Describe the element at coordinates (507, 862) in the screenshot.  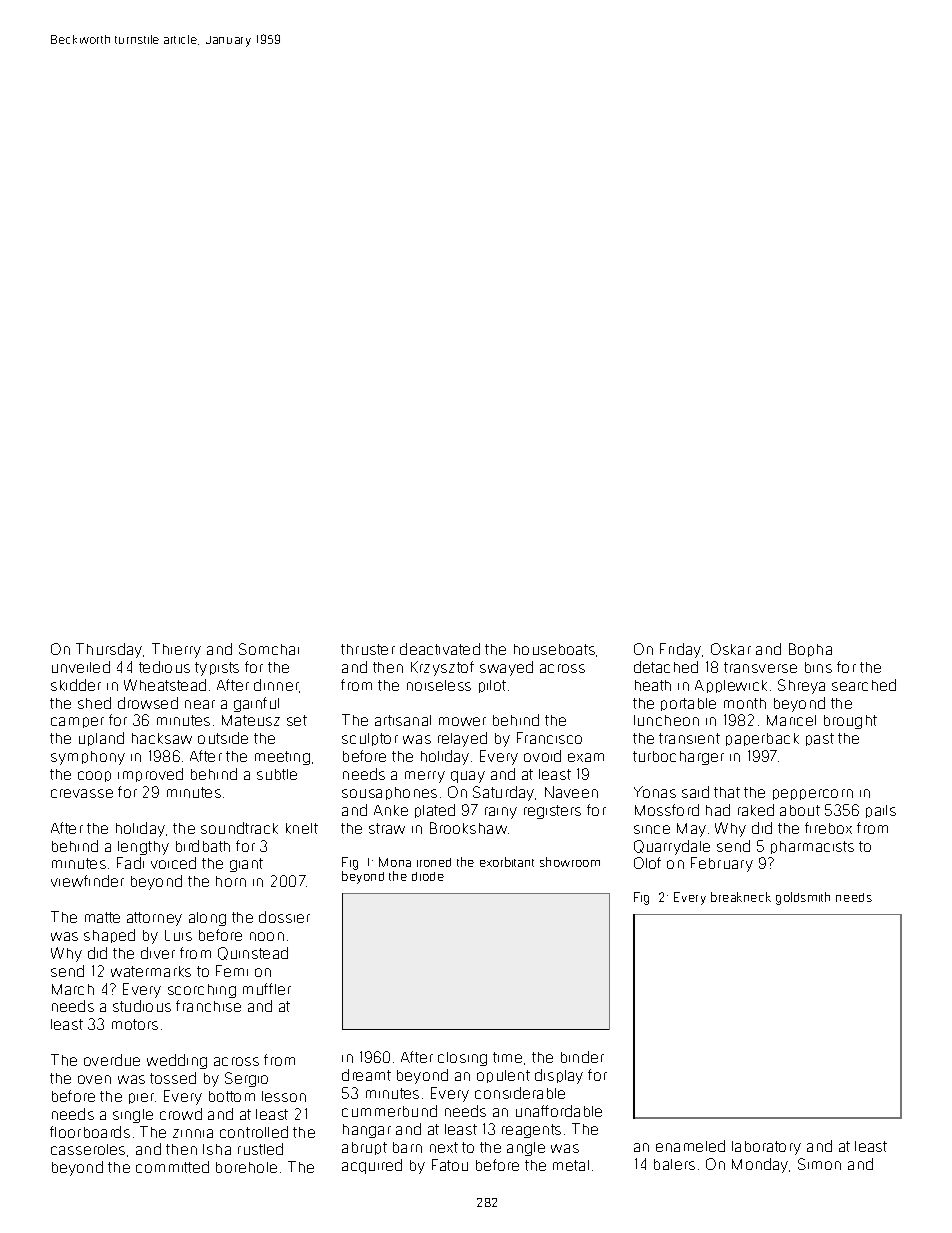
I see `exorbitant` at that location.
